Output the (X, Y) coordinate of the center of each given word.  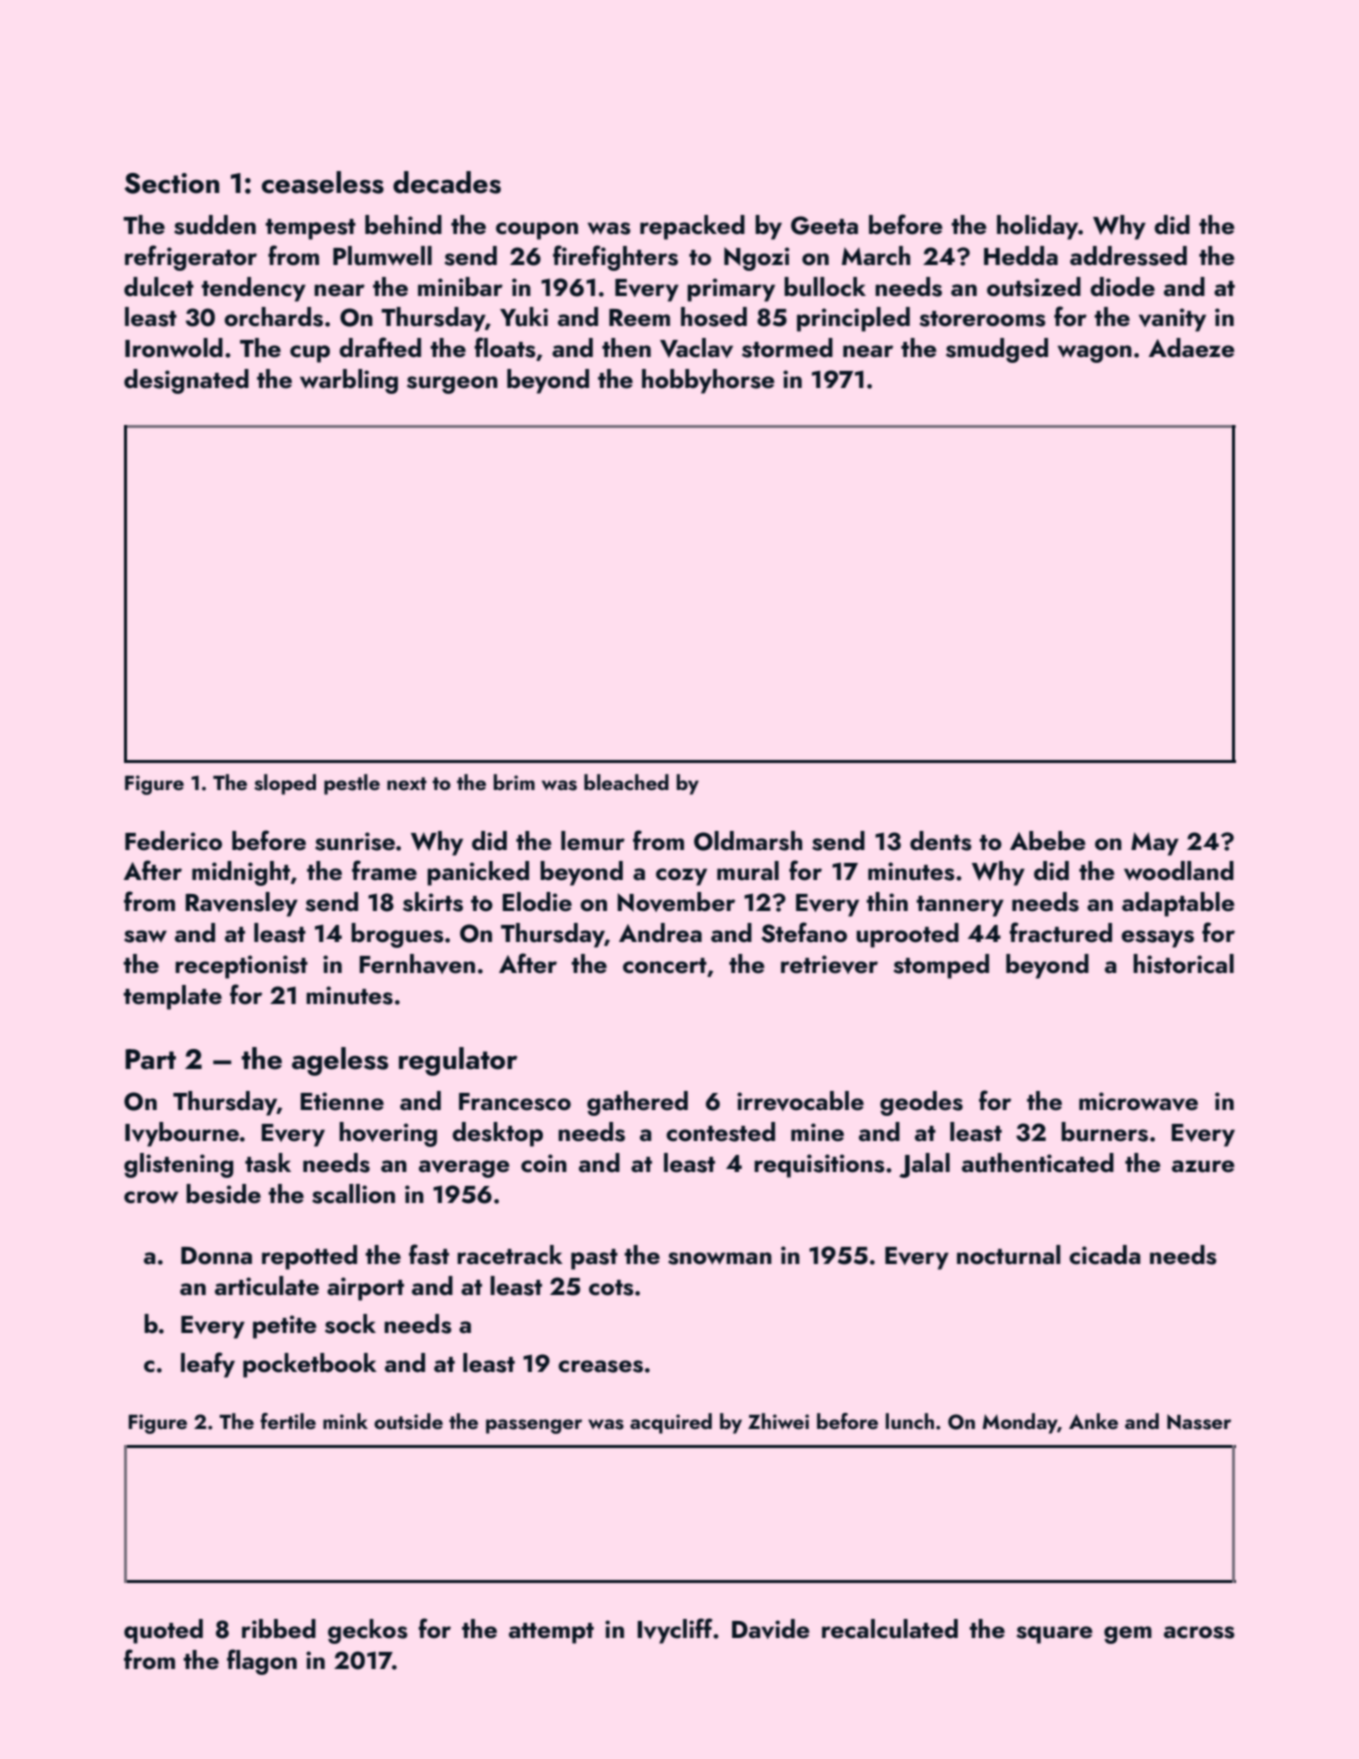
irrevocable (800, 1101)
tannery (960, 906)
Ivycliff (675, 1631)
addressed (1128, 256)
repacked (692, 227)
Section (171, 183)
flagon (262, 1662)
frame (384, 870)
